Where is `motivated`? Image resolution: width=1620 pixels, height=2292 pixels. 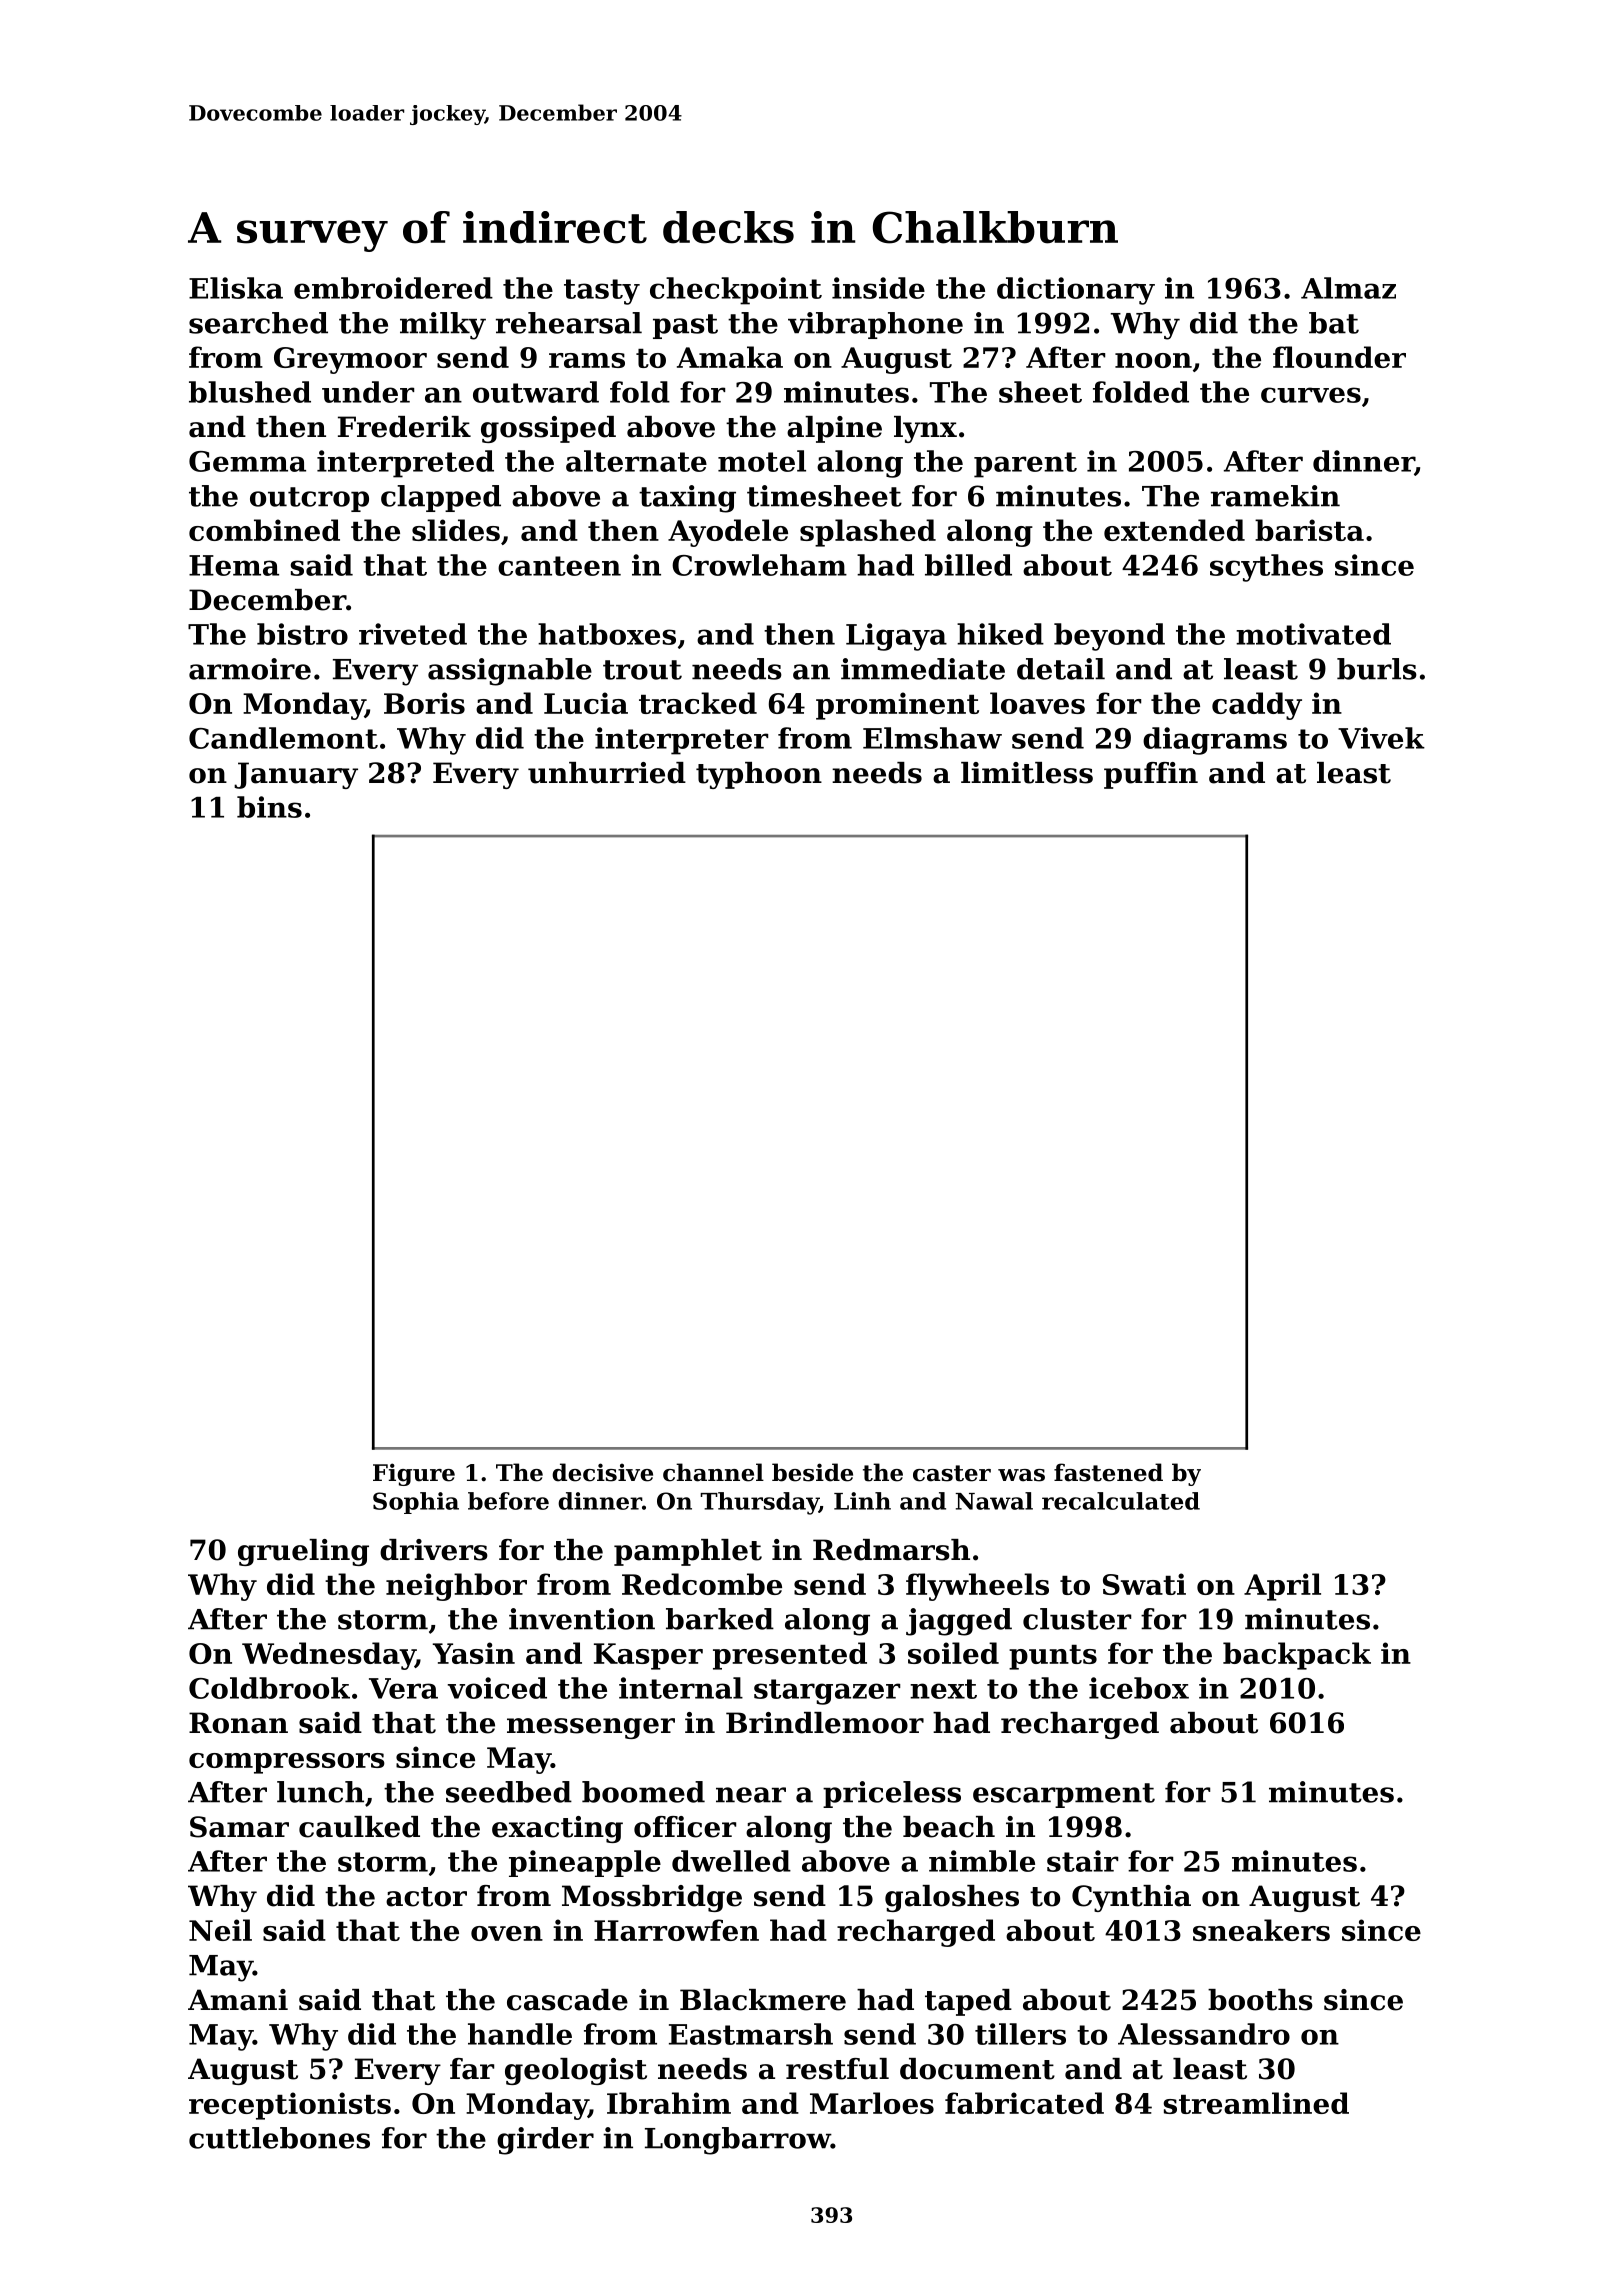
motivated is located at coordinates (1313, 634).
